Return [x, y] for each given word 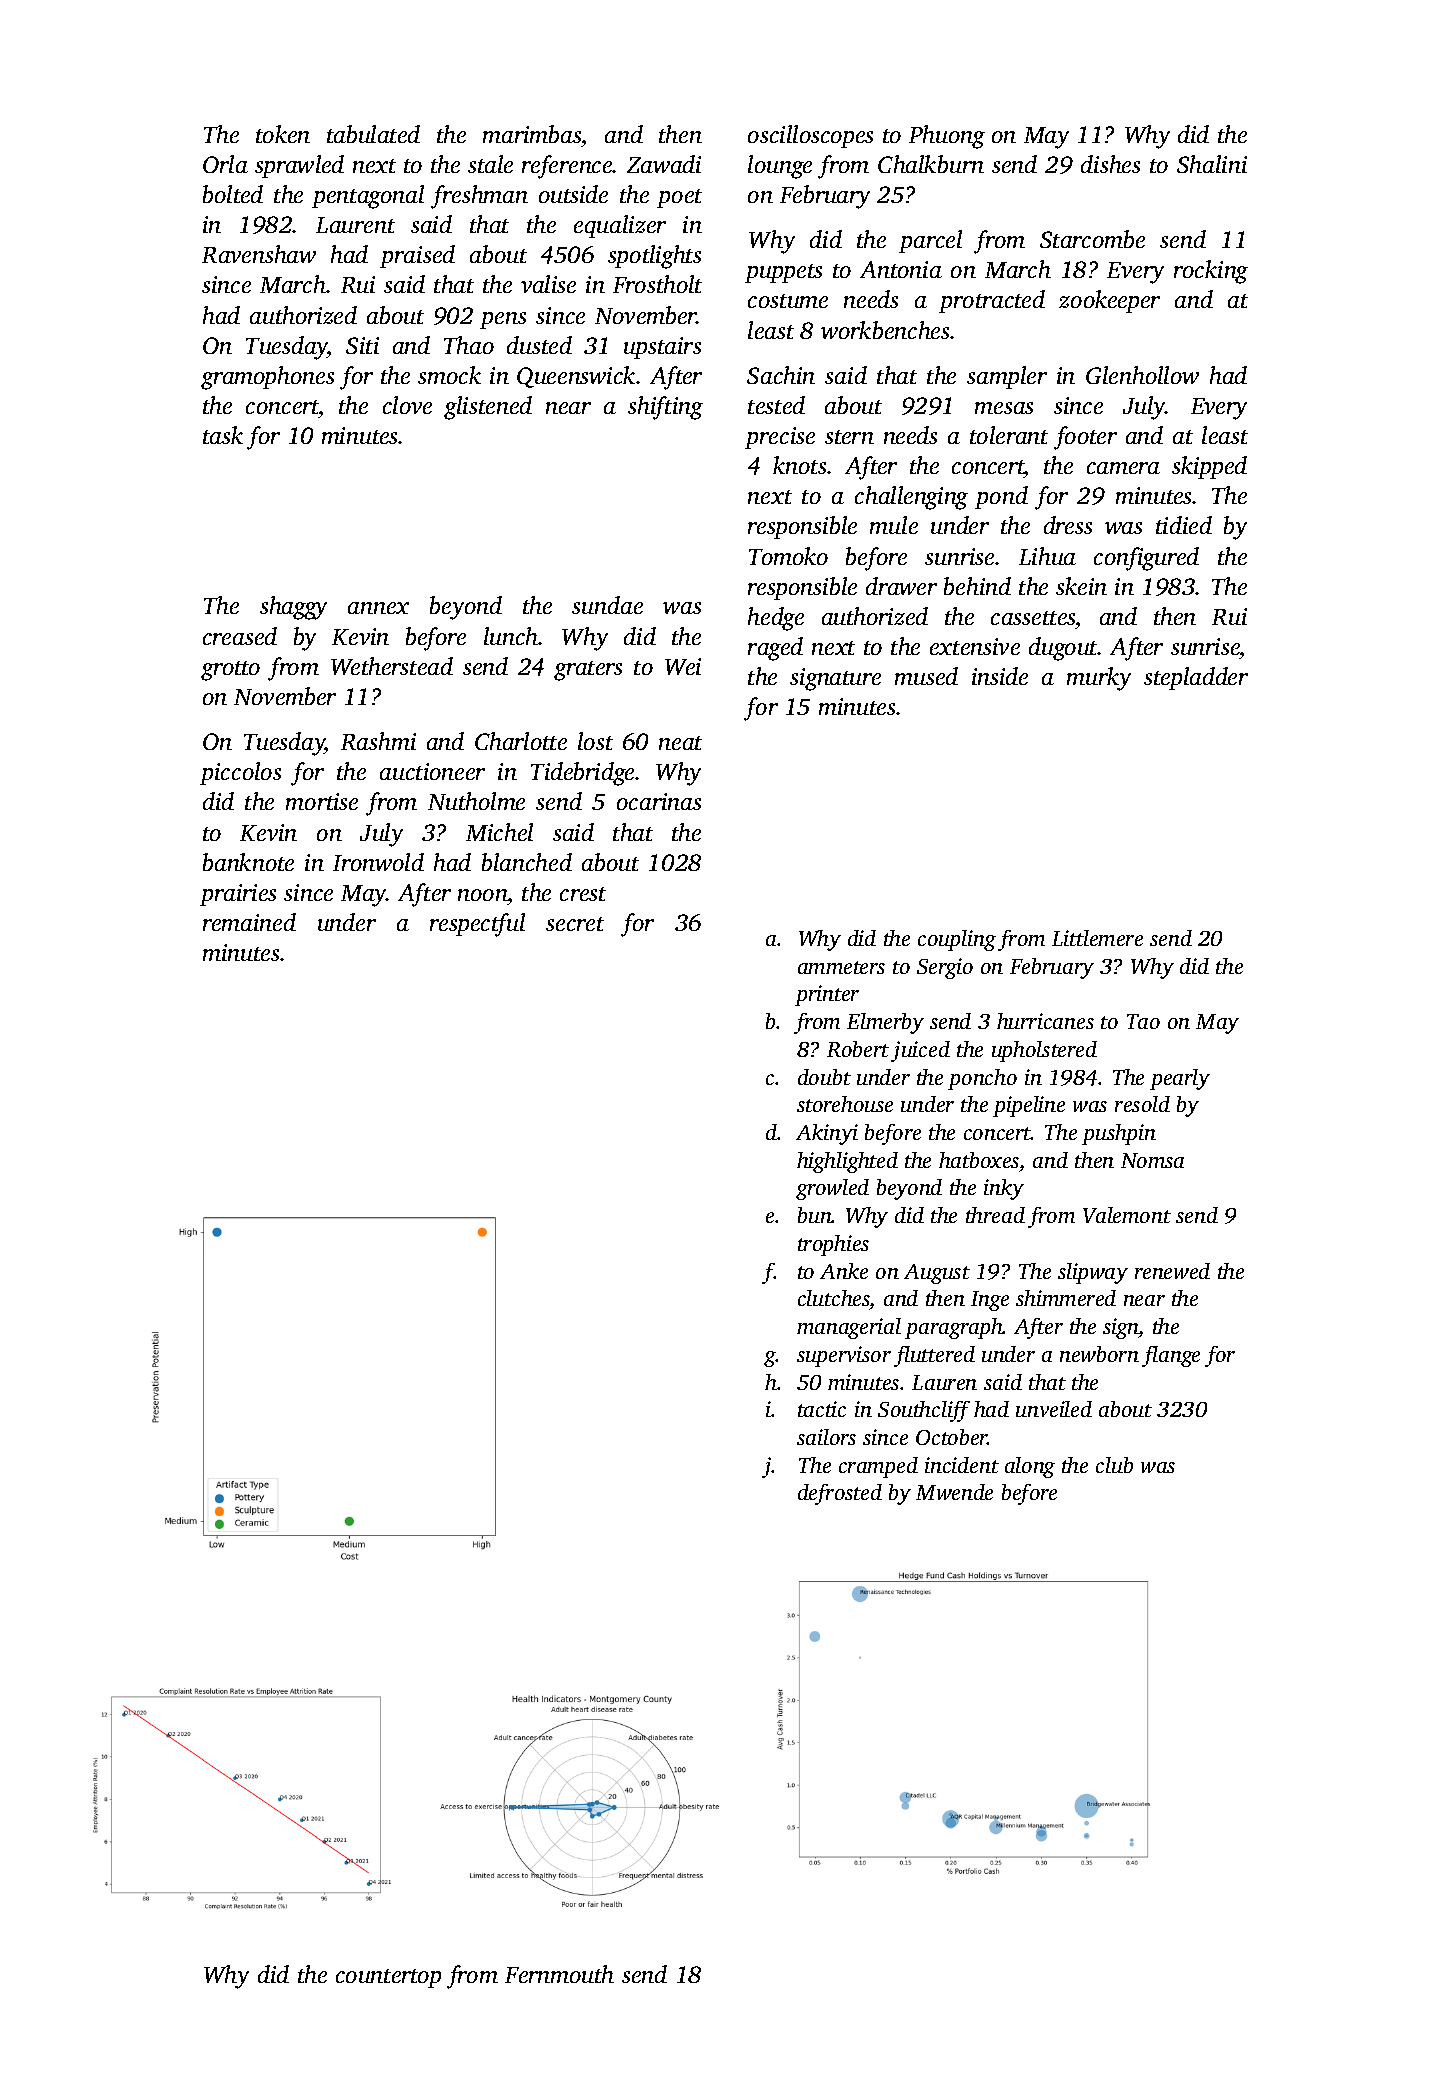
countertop [388, 1978]
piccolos [240, 773]
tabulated [373, 134]
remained [249, 922]
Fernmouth [559, 1974]
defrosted [840, 1494]
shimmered [1066, 1298]
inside [1000, 676]
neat [680, 743]
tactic [822, 1409]
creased [240, 636]
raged [775, 649]
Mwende [954, 1492]
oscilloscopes [810, 136]
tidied [1184, 525]
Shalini [1212, 164]
